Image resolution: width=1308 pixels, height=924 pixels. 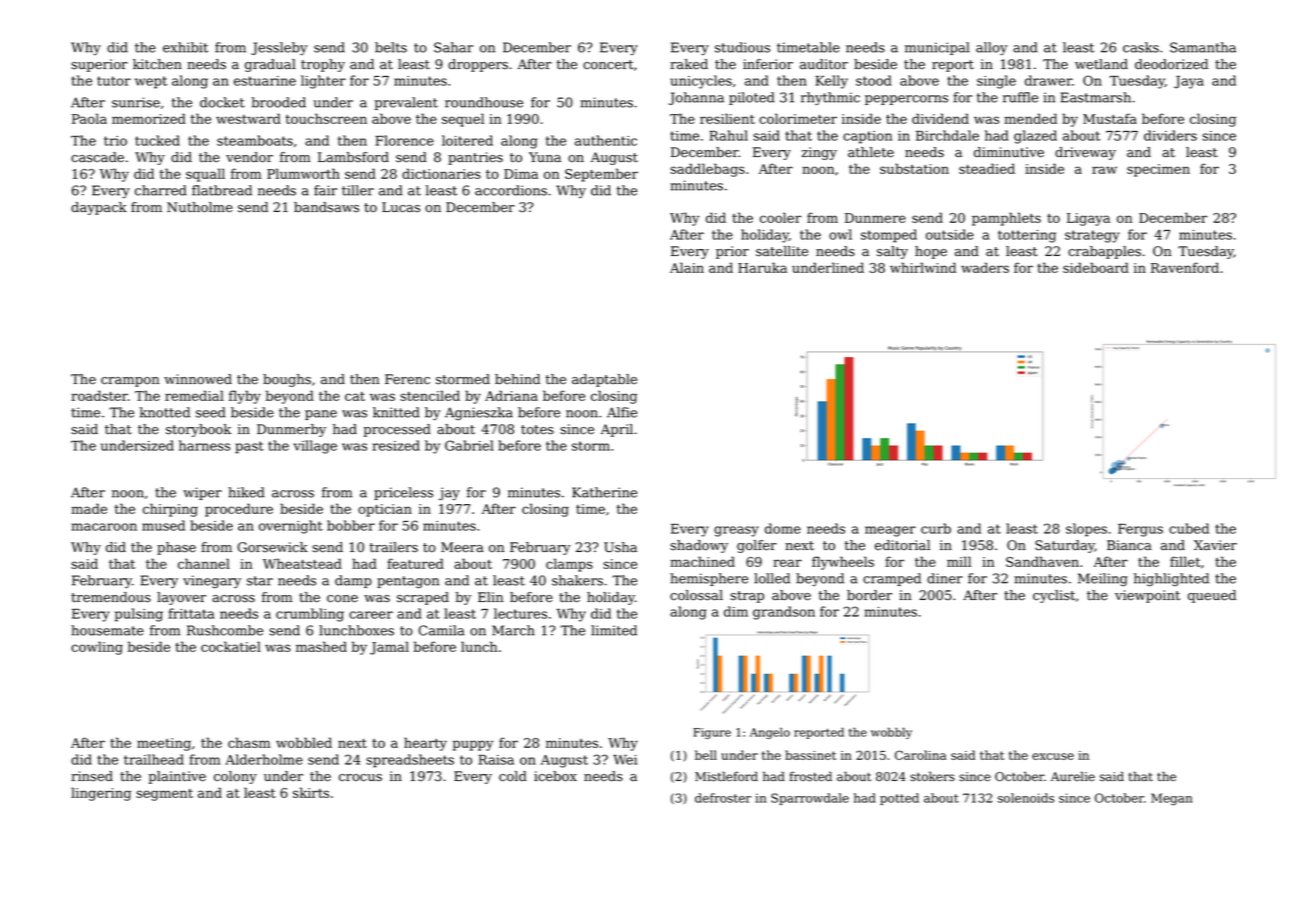 I want to click on grandson, so click(x=784, y=613).
